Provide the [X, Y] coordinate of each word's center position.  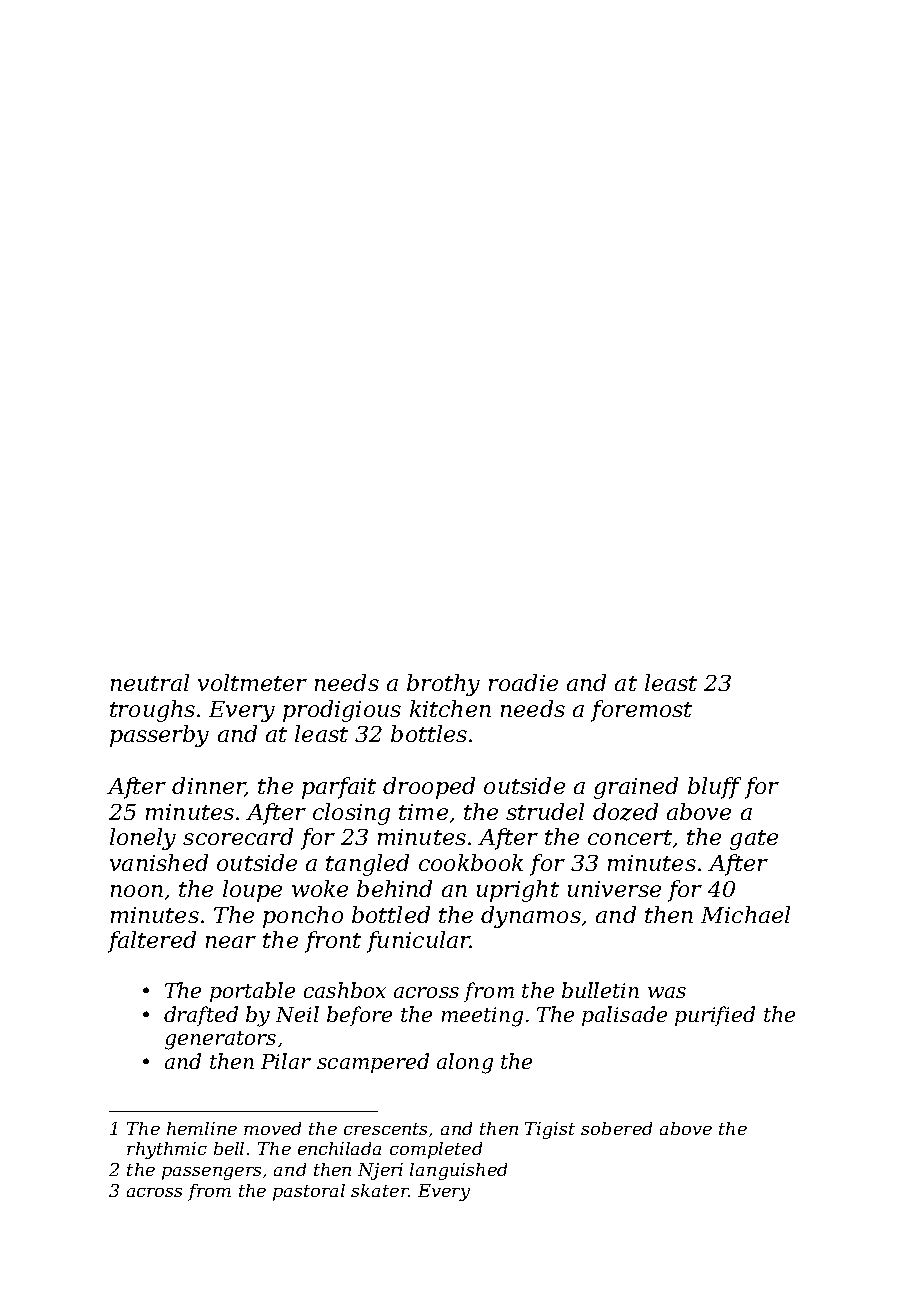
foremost [641, 711]
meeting [482, 1017]
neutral [150, 682]
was [667, 992]
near [231, 942]
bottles [429, 733]
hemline [202, 1128]
